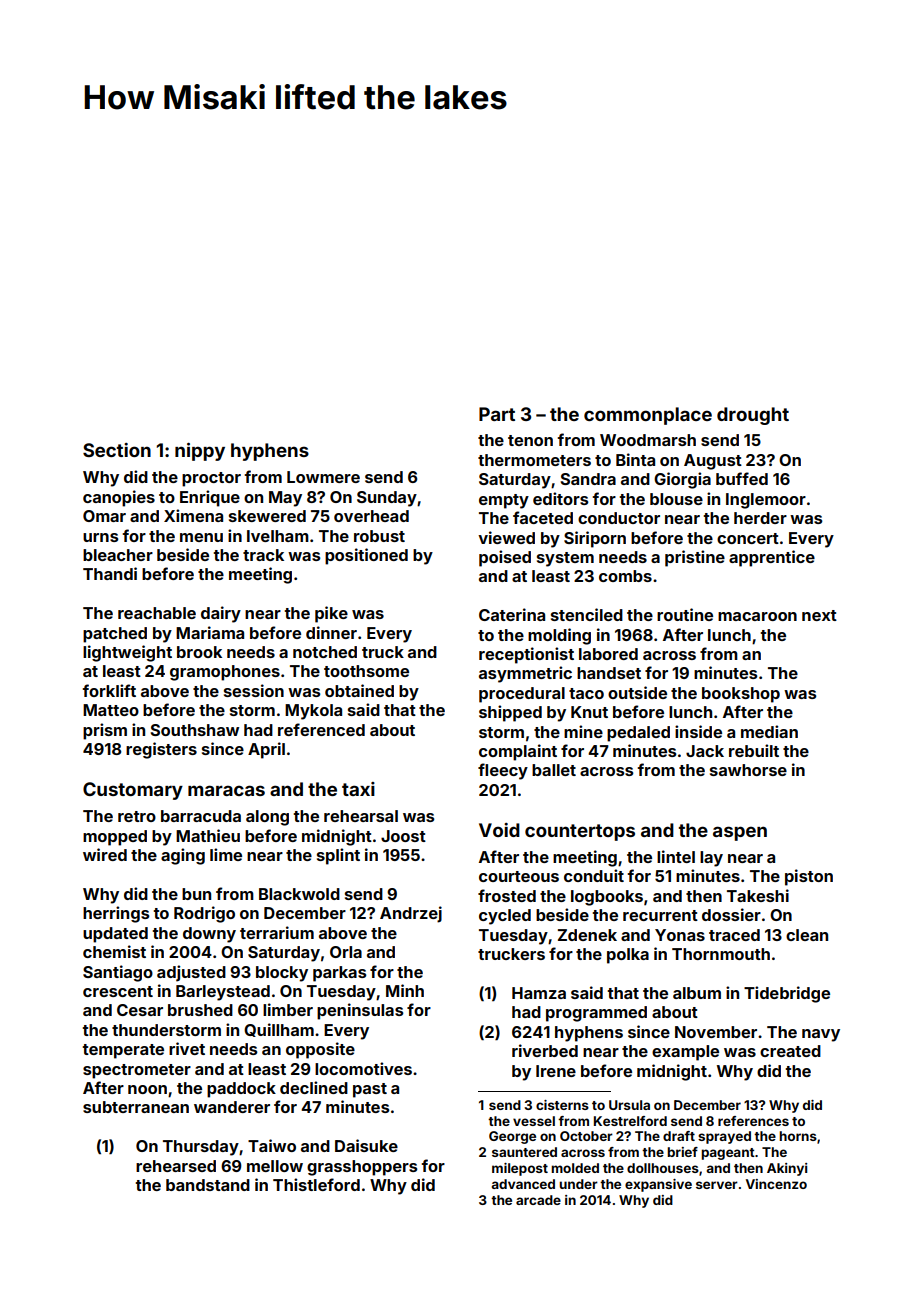  What do you see at coordinates (272, 1145) in the screenshot?
I see `Taiwo` at bounding box center [272, 1145].
